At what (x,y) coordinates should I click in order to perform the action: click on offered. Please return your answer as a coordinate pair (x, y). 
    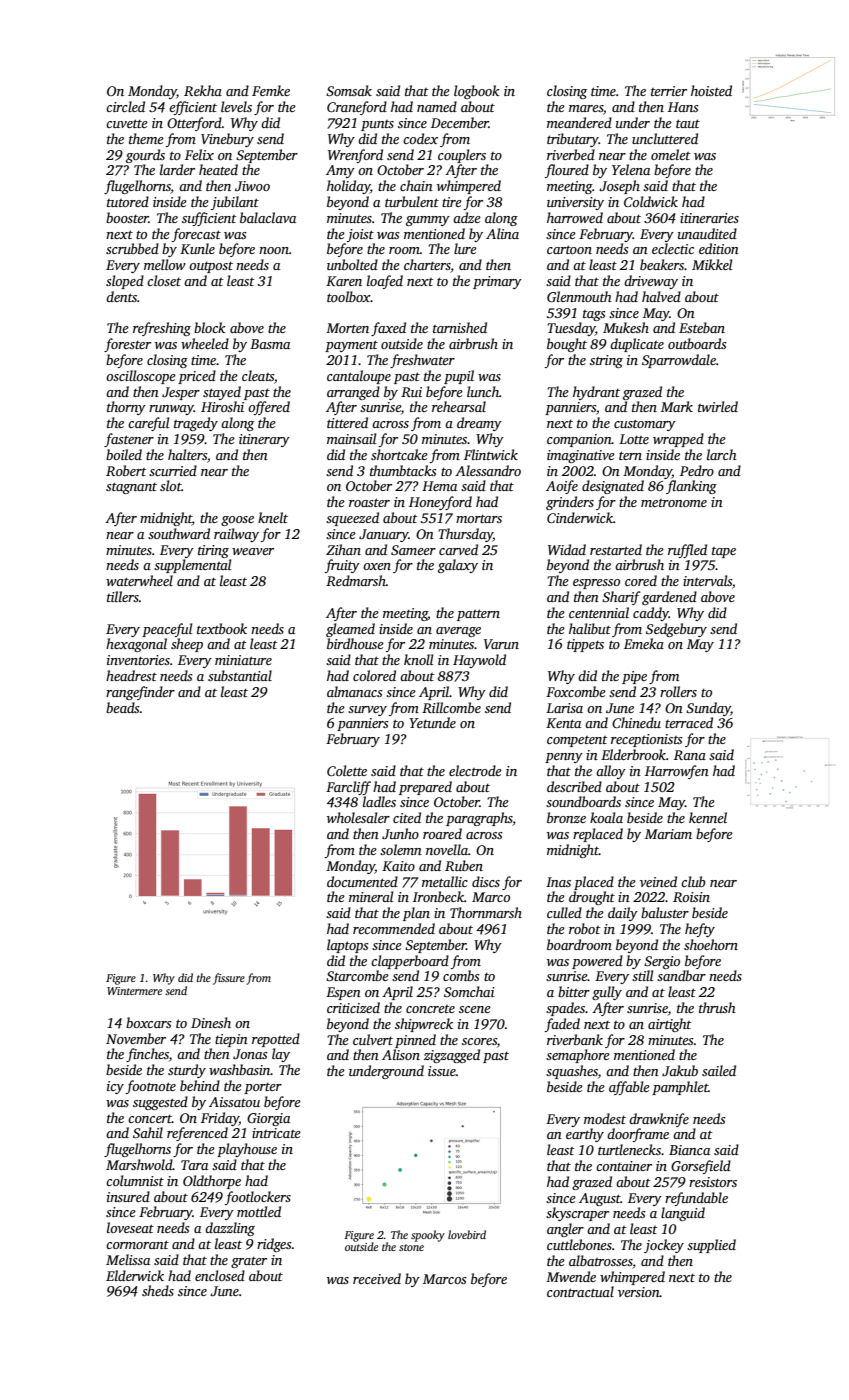
    Looking at the image, I should click on (269, 408).
